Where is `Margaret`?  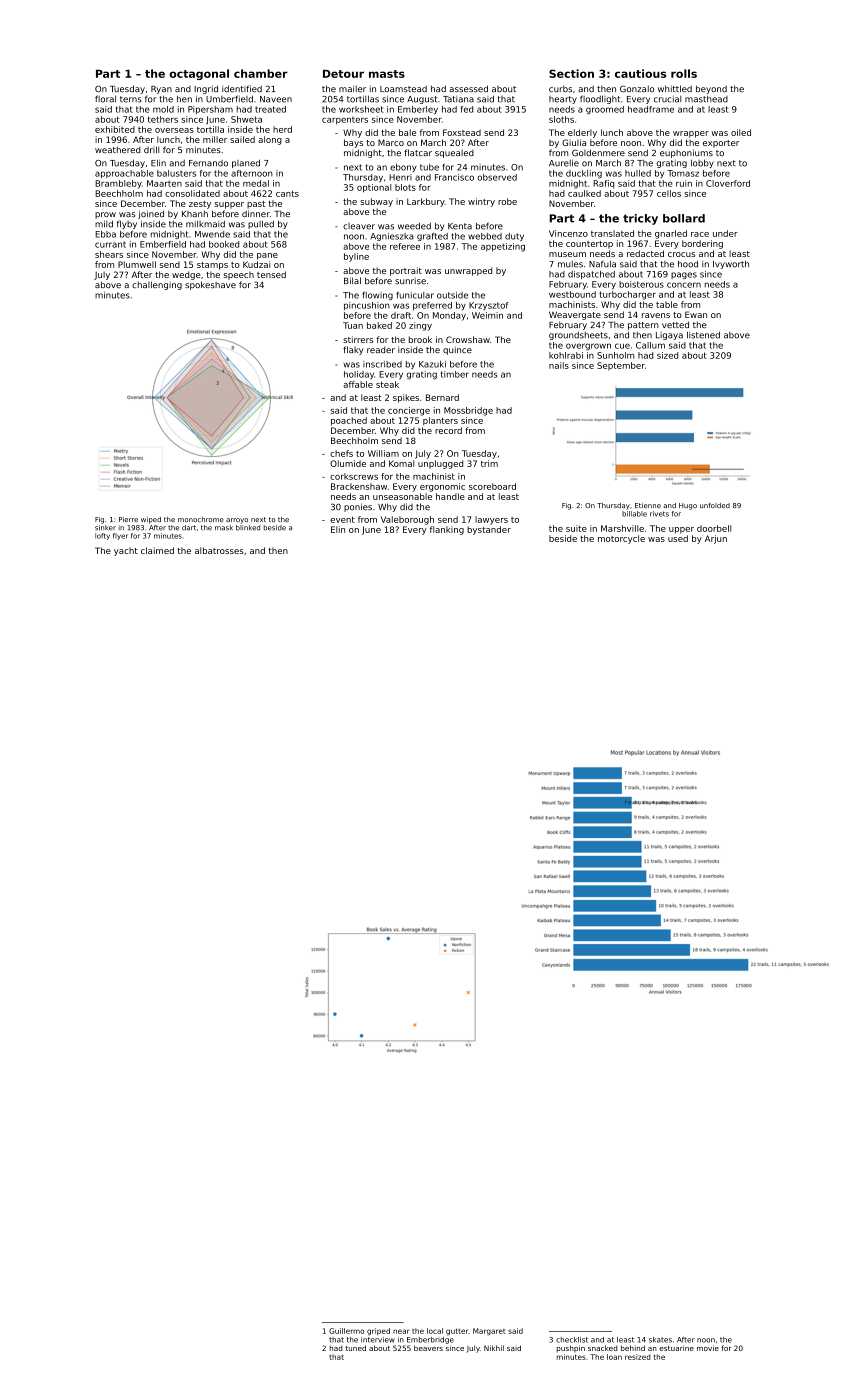
Margaret is located at coordinates (489, 1332).
